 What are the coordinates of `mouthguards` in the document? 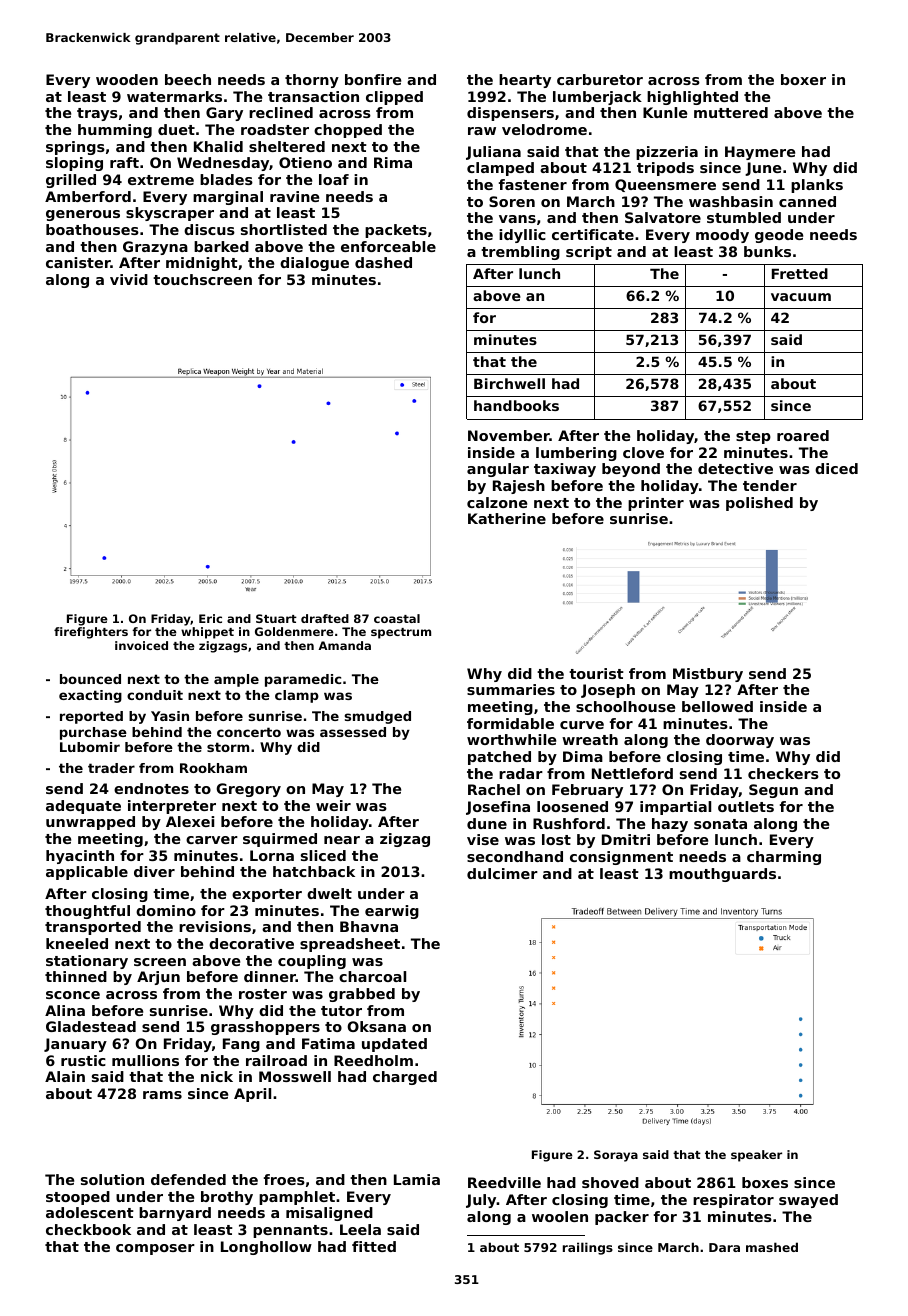 It's located at (722, 875).
